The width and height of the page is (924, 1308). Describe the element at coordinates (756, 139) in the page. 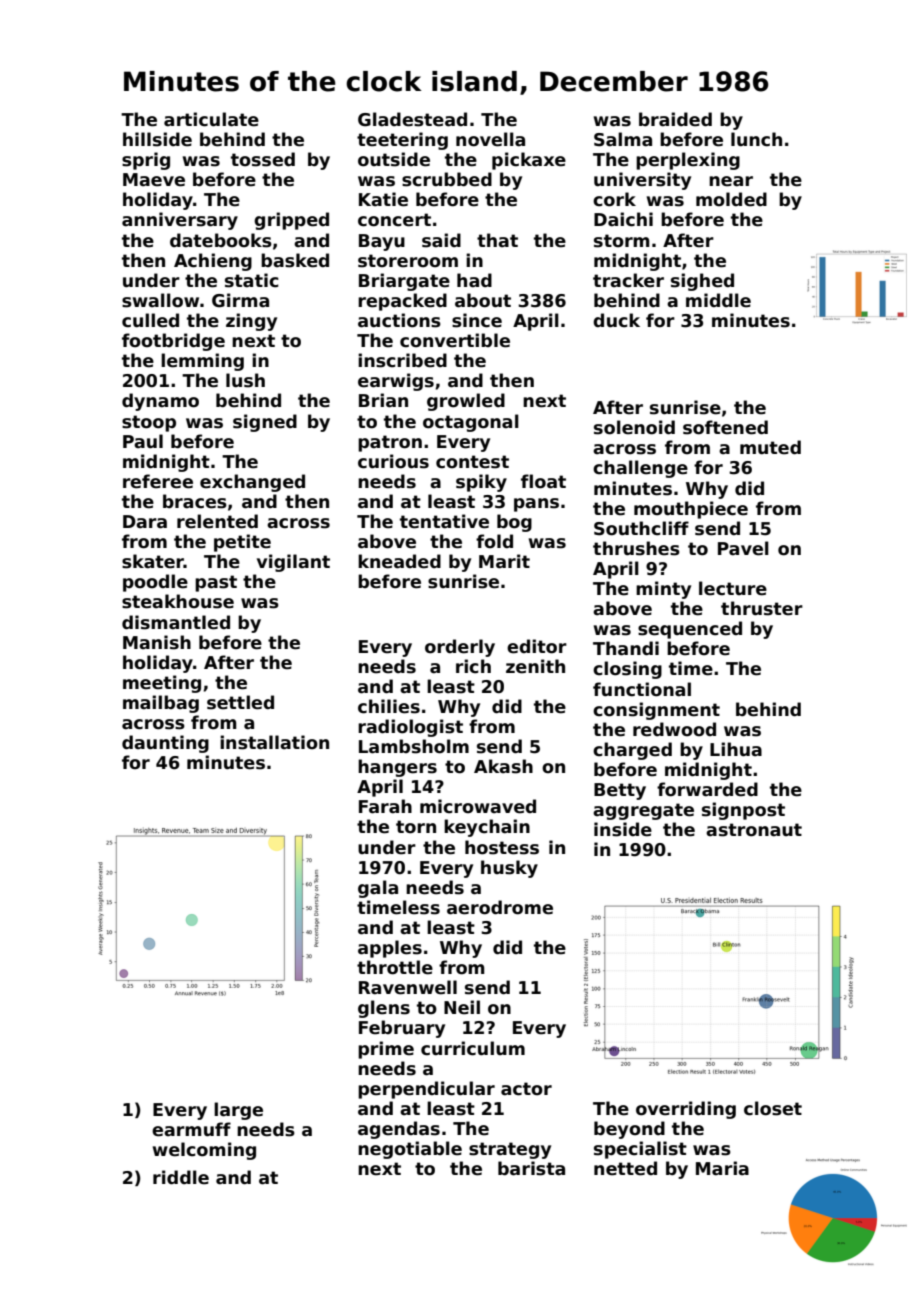

I see `lunch` at that location.
